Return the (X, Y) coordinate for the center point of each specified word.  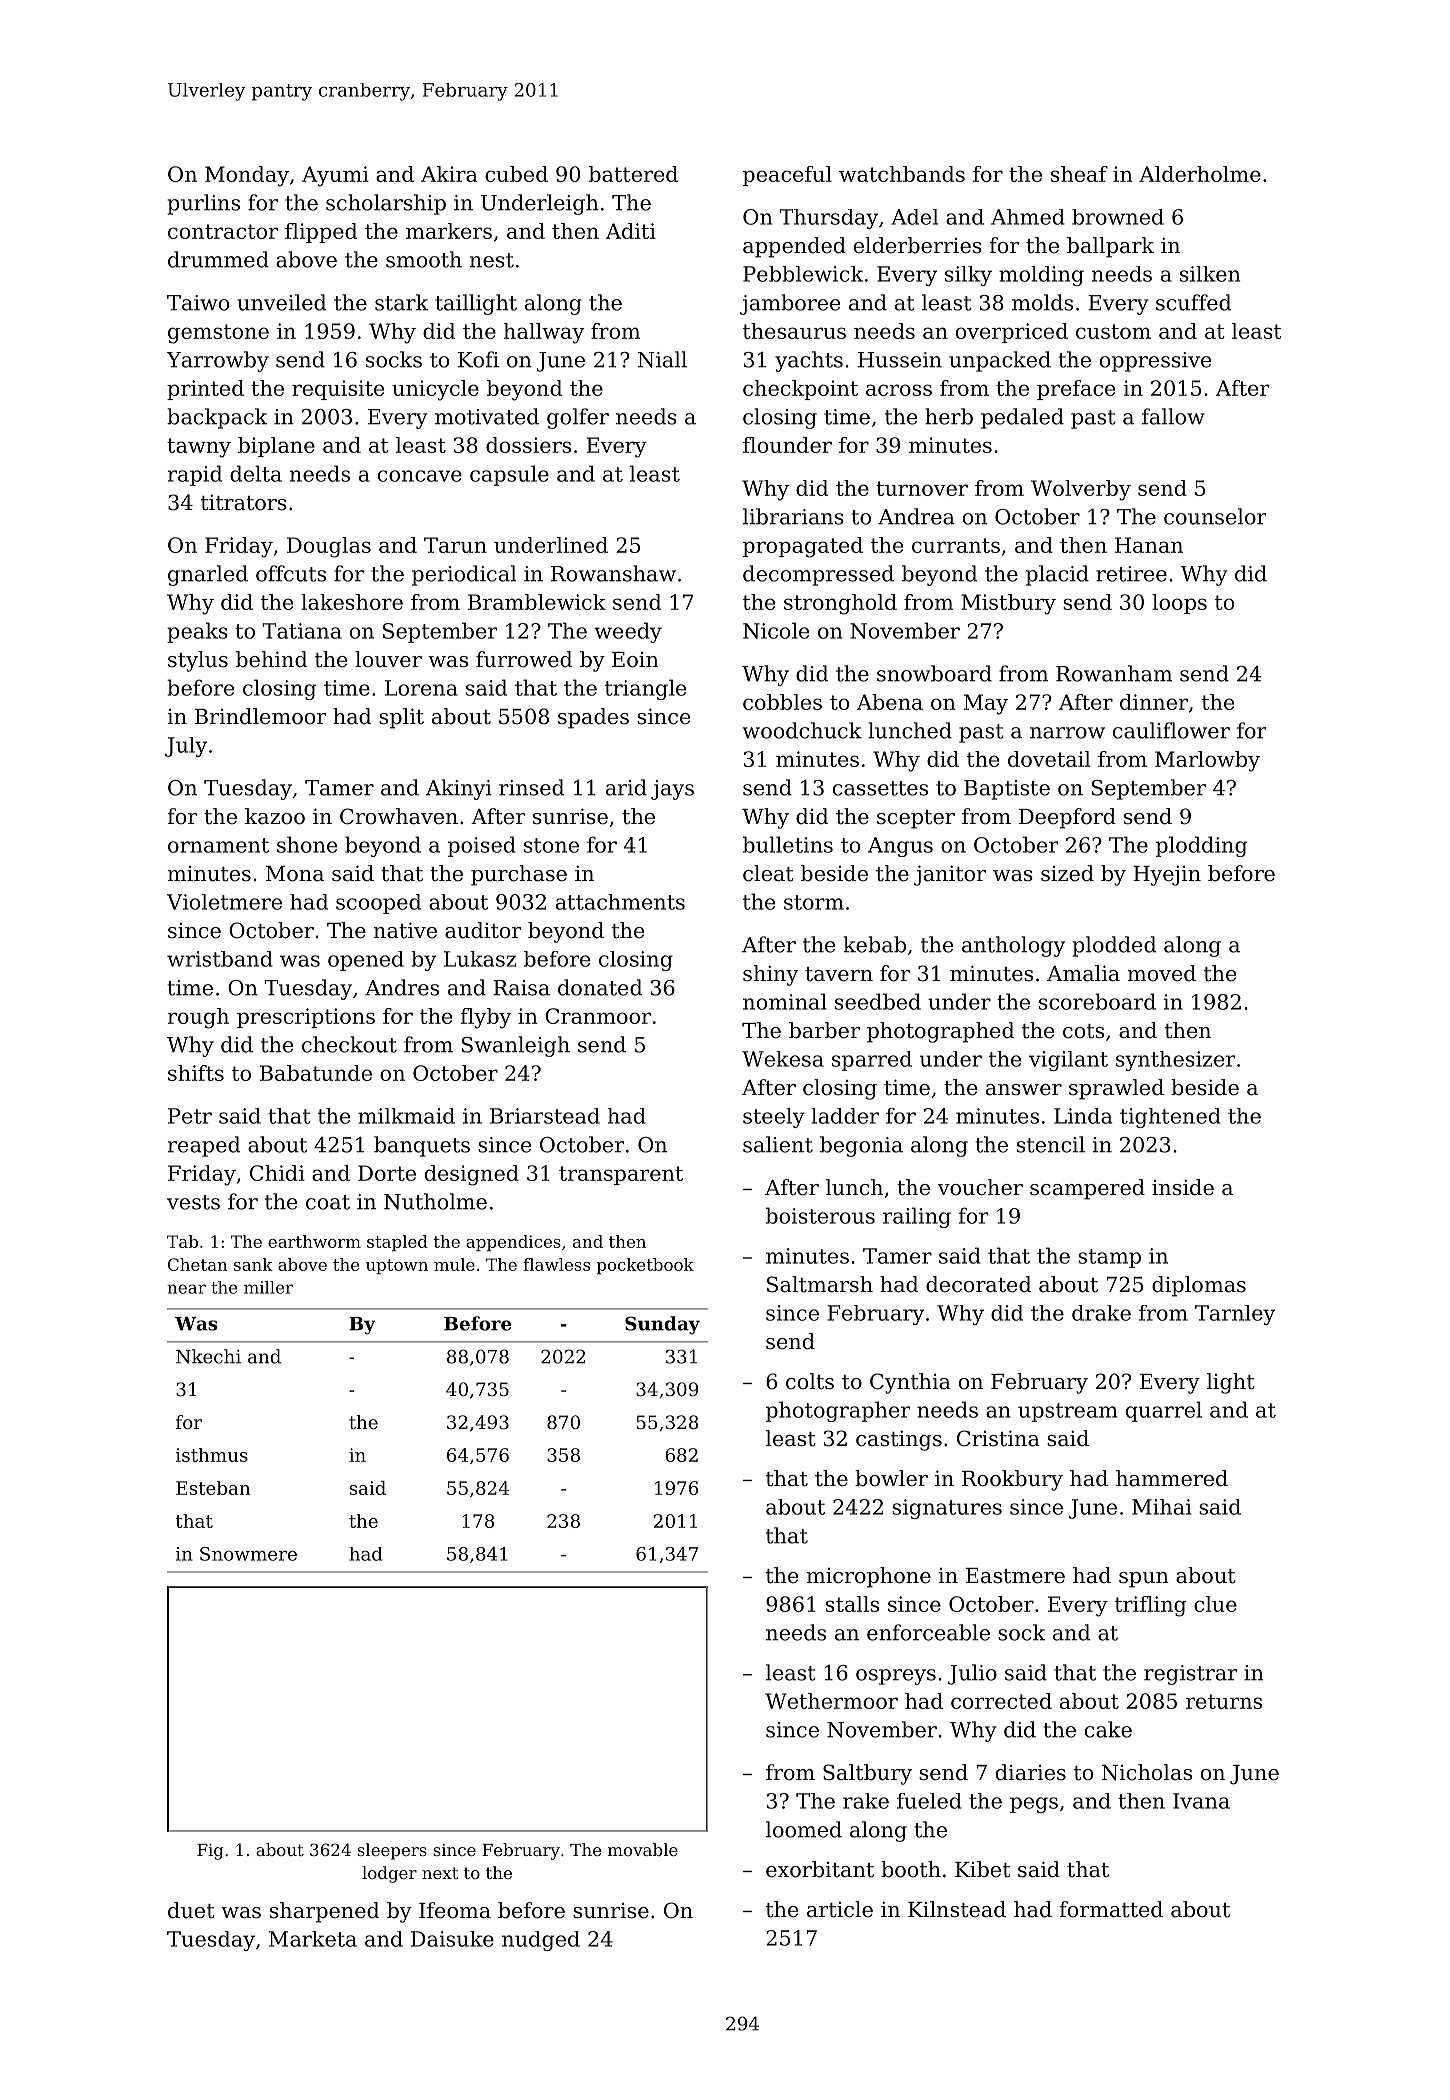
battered (633, 174)
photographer (838, 1411)
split (401, 718)
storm (814, 902)
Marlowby (1207, 761)
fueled (929, 1801)
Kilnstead (957, 1909)
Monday (247, 176)
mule (454, 1264)
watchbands (902, 174)
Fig (210, 1852)
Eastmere (1015, 1576)
